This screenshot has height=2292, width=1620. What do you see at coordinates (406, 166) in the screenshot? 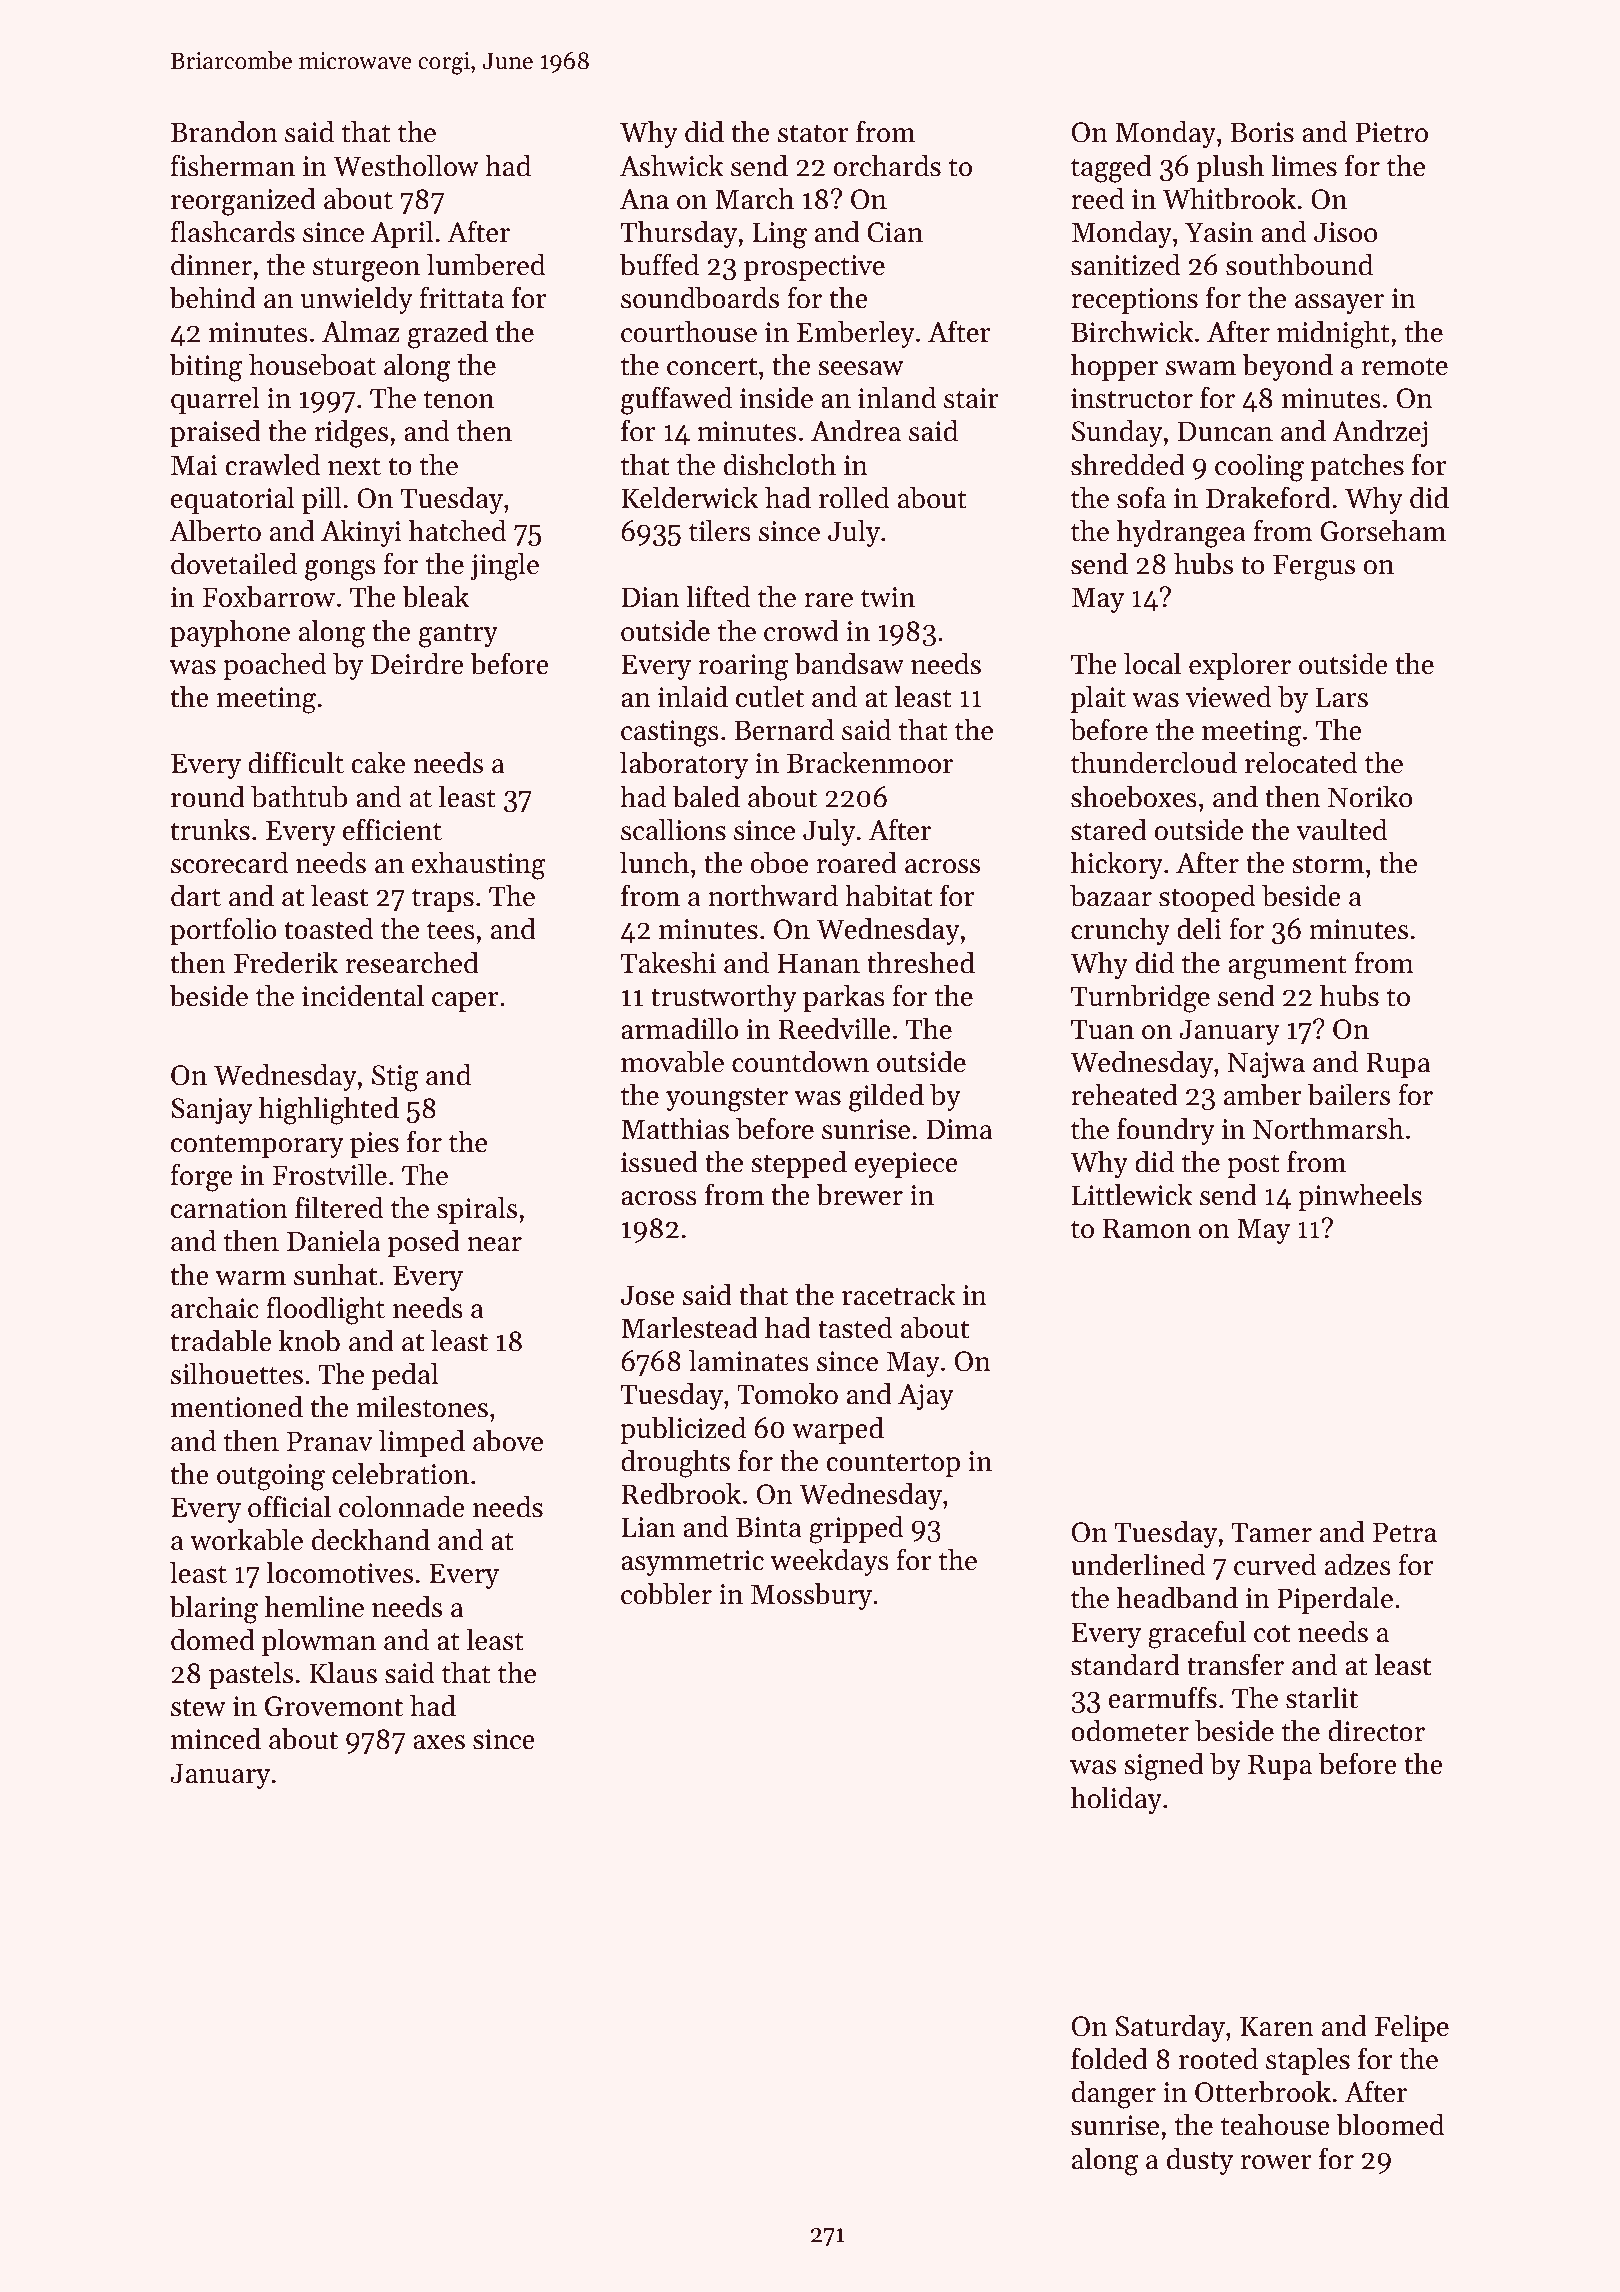
I see `Westhollow` at bounding box center [406, 166].
